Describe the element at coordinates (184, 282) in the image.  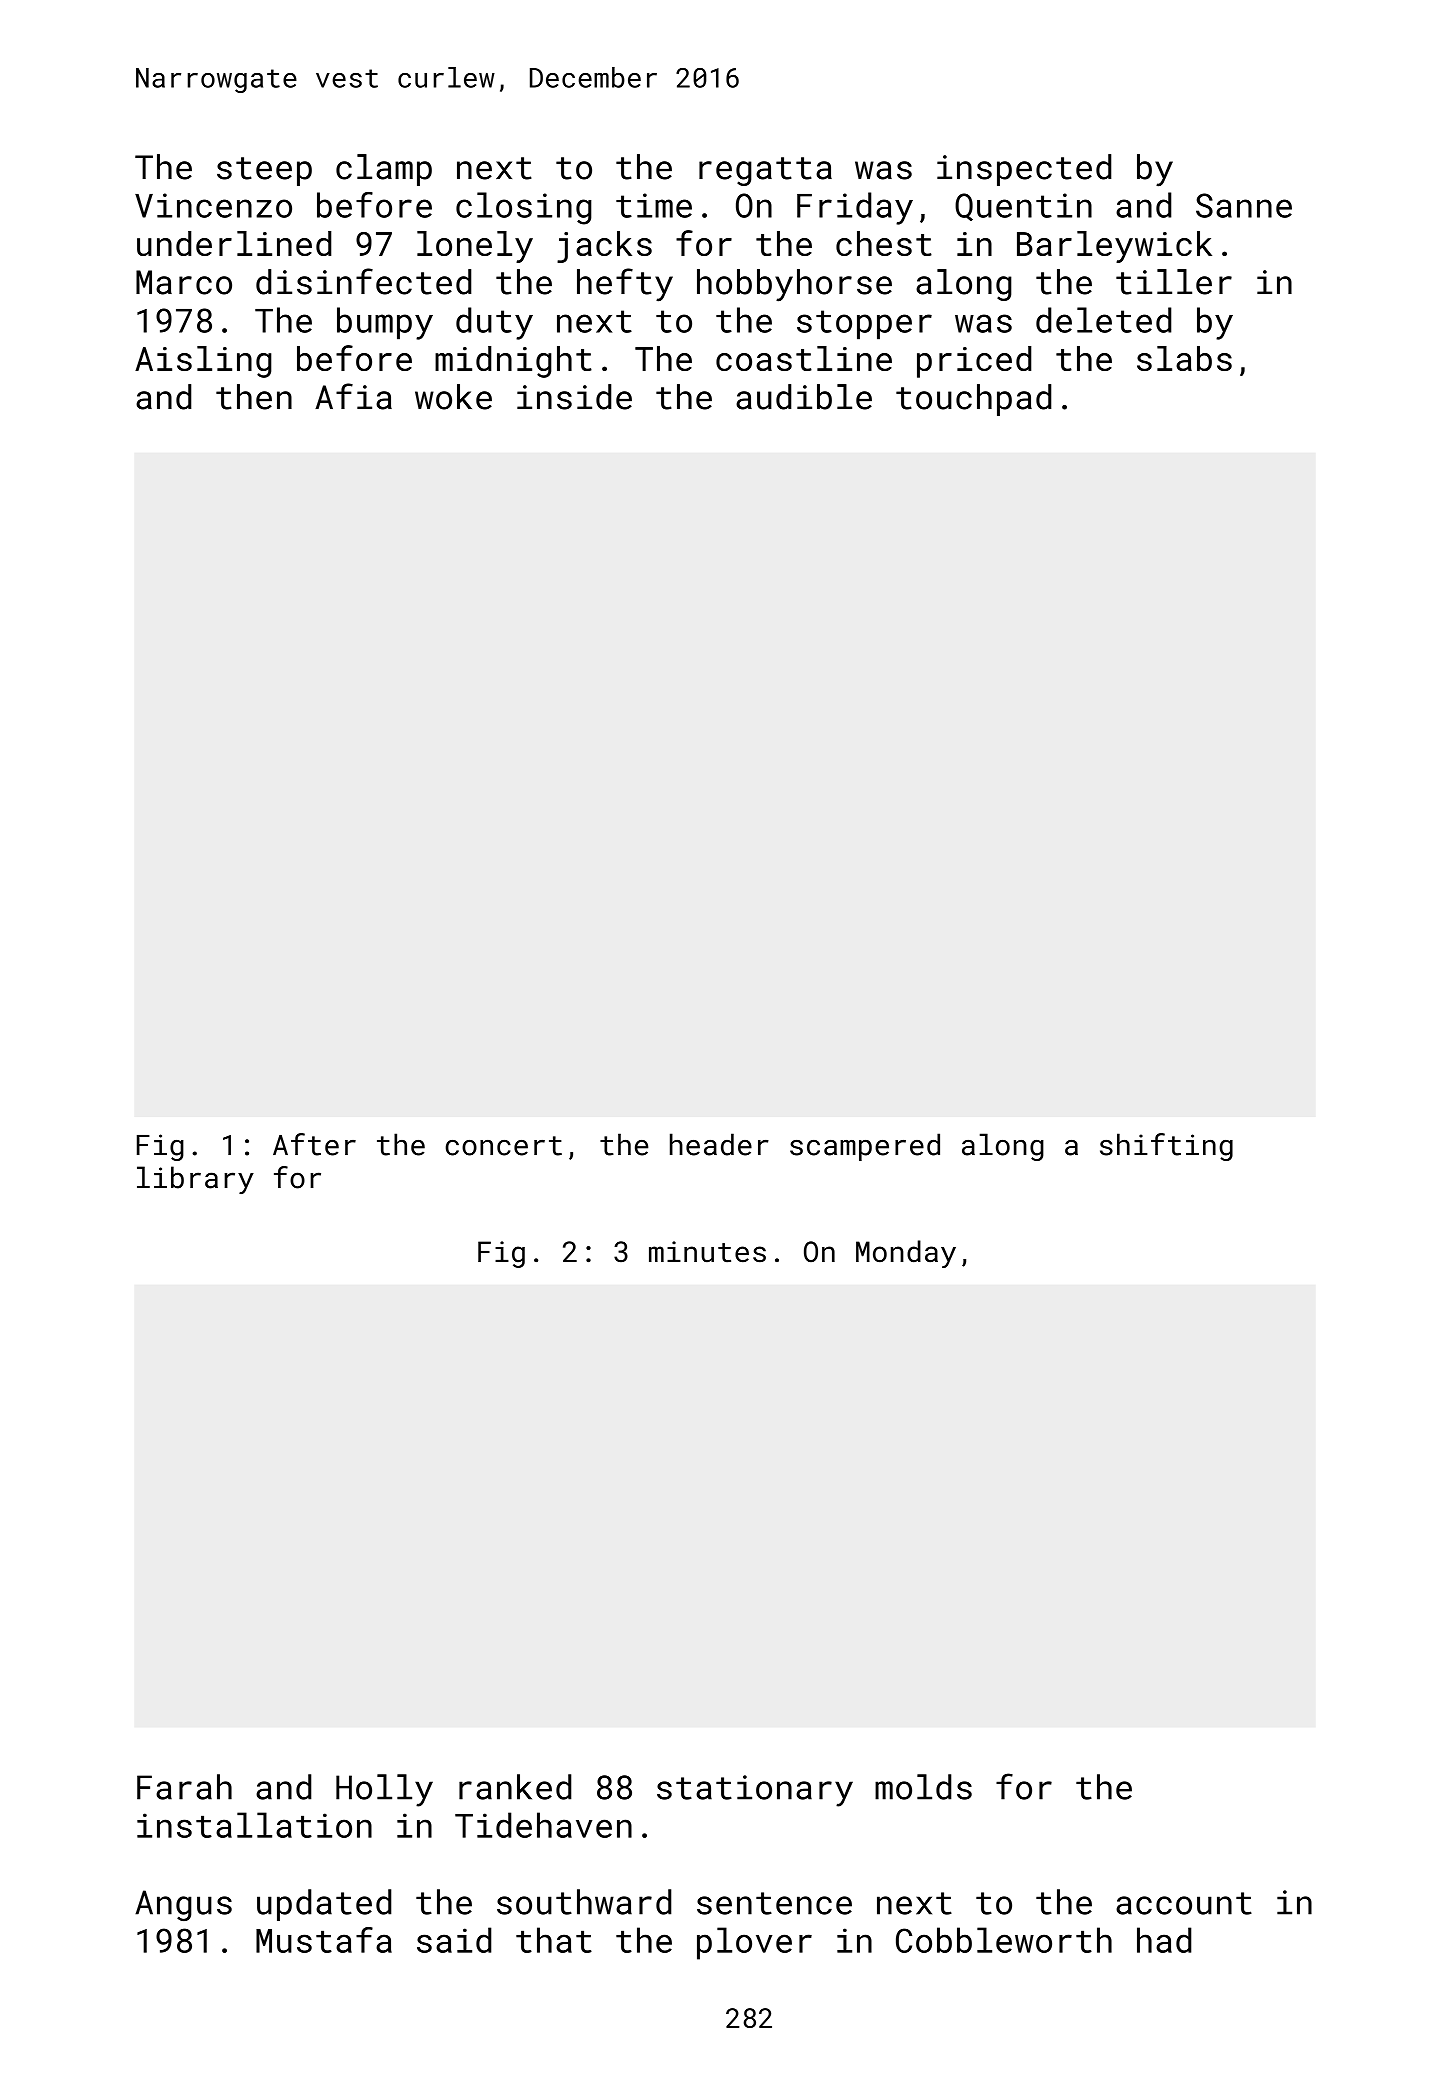
I see `Marco` at that location.
